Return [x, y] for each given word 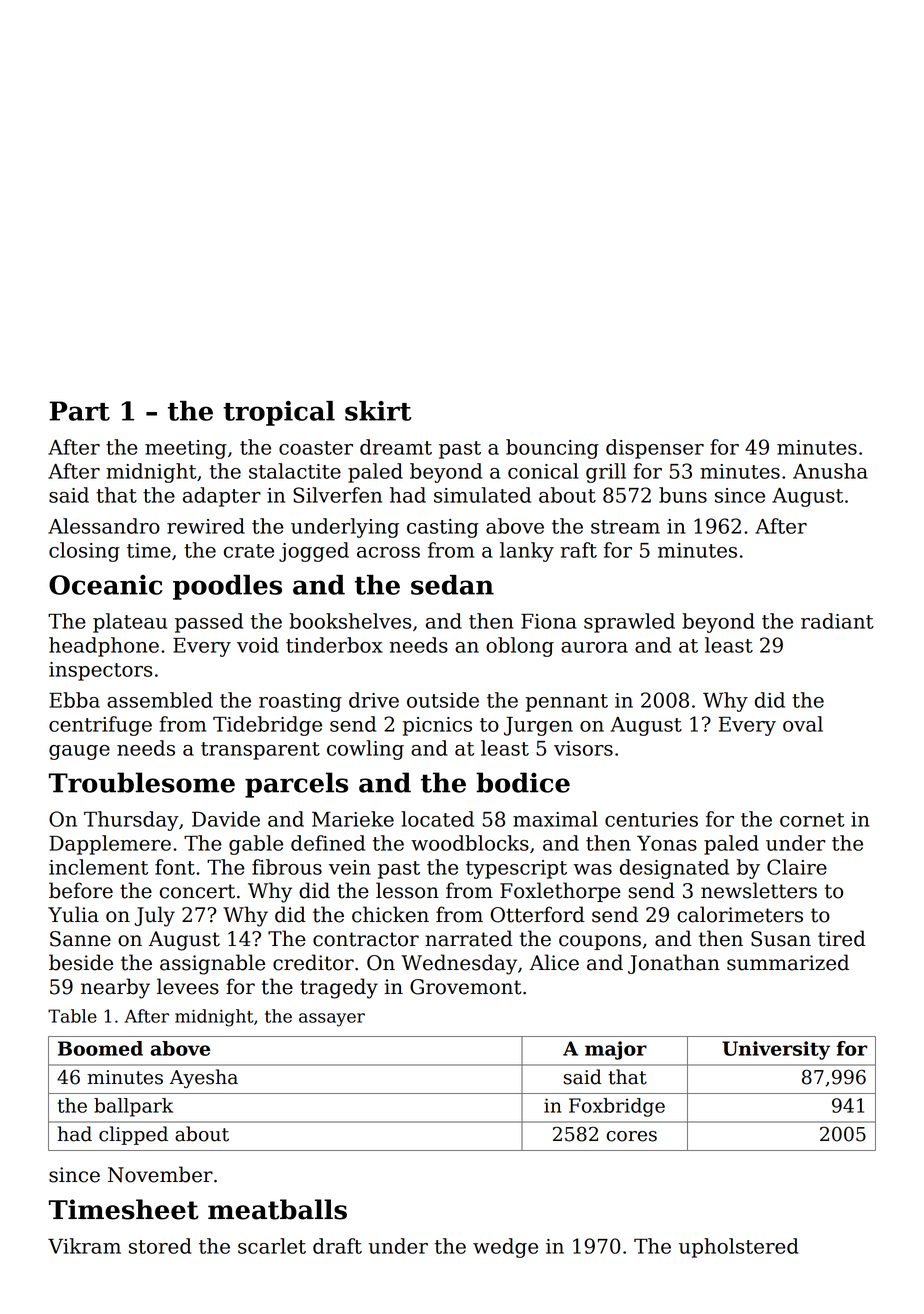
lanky [527, 552]
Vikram [84, 1246]
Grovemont [466, 987]
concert [197, 891]
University [776, 1050]
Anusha [830, 471]
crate [249, 551]
